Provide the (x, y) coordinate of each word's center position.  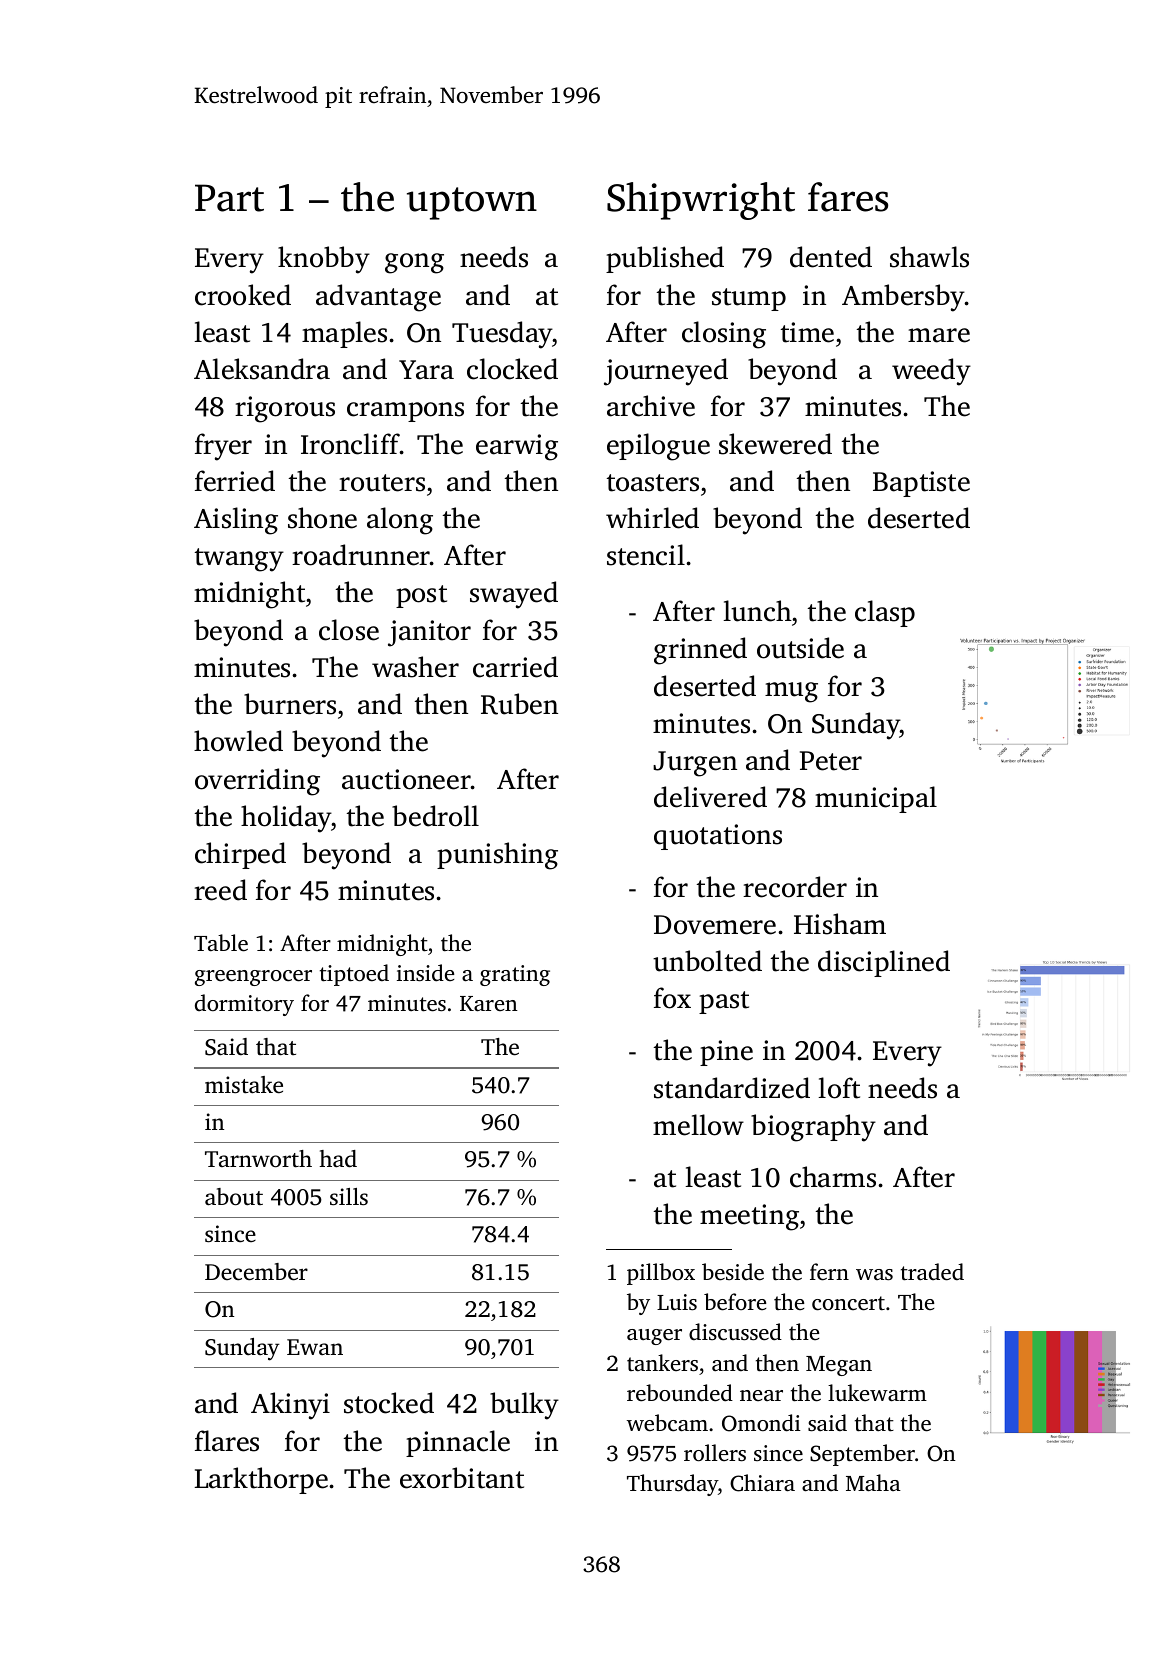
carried (515, 667)
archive (651, 406)
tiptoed (354, 975)
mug (791, 692)
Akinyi (290, 1406)
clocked (512, 369)
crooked (243, 295)
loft (839, 1088)
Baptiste (921, 484)
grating (515, 975)
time (807, 332)
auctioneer (406, 779)
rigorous (285, 409)
